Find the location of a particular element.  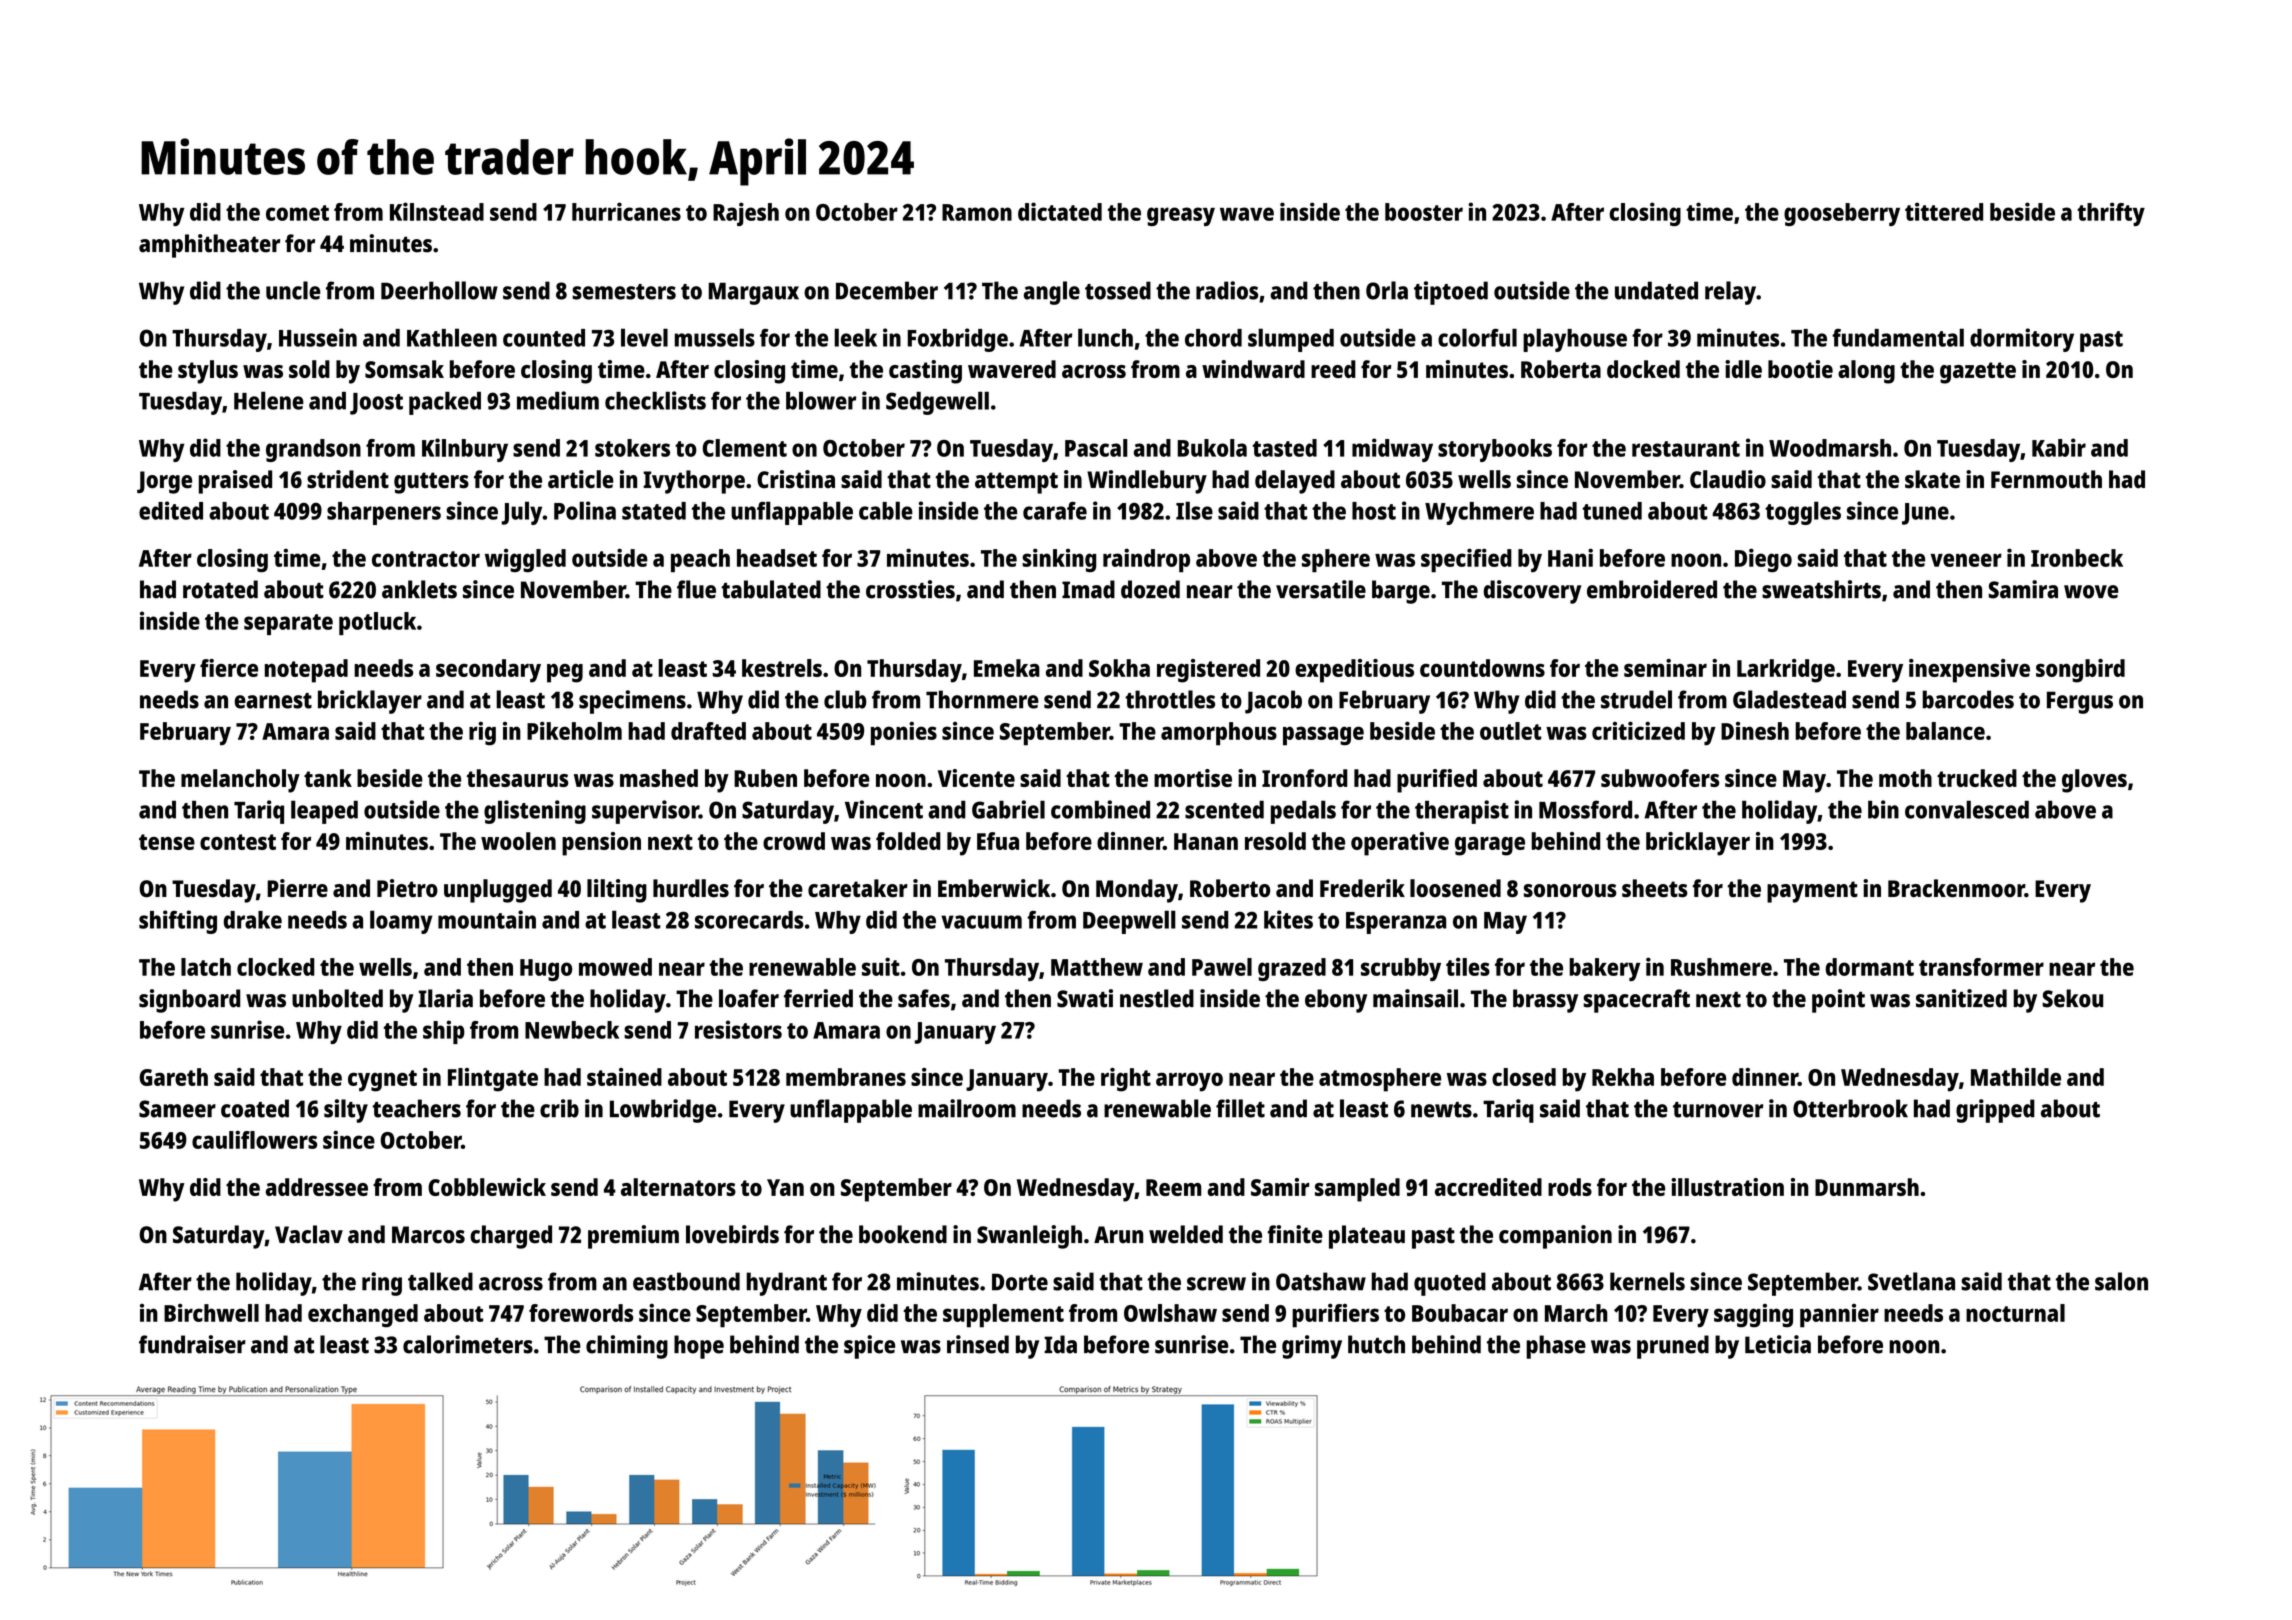

salon is located at coordinates (2121, 1281).
